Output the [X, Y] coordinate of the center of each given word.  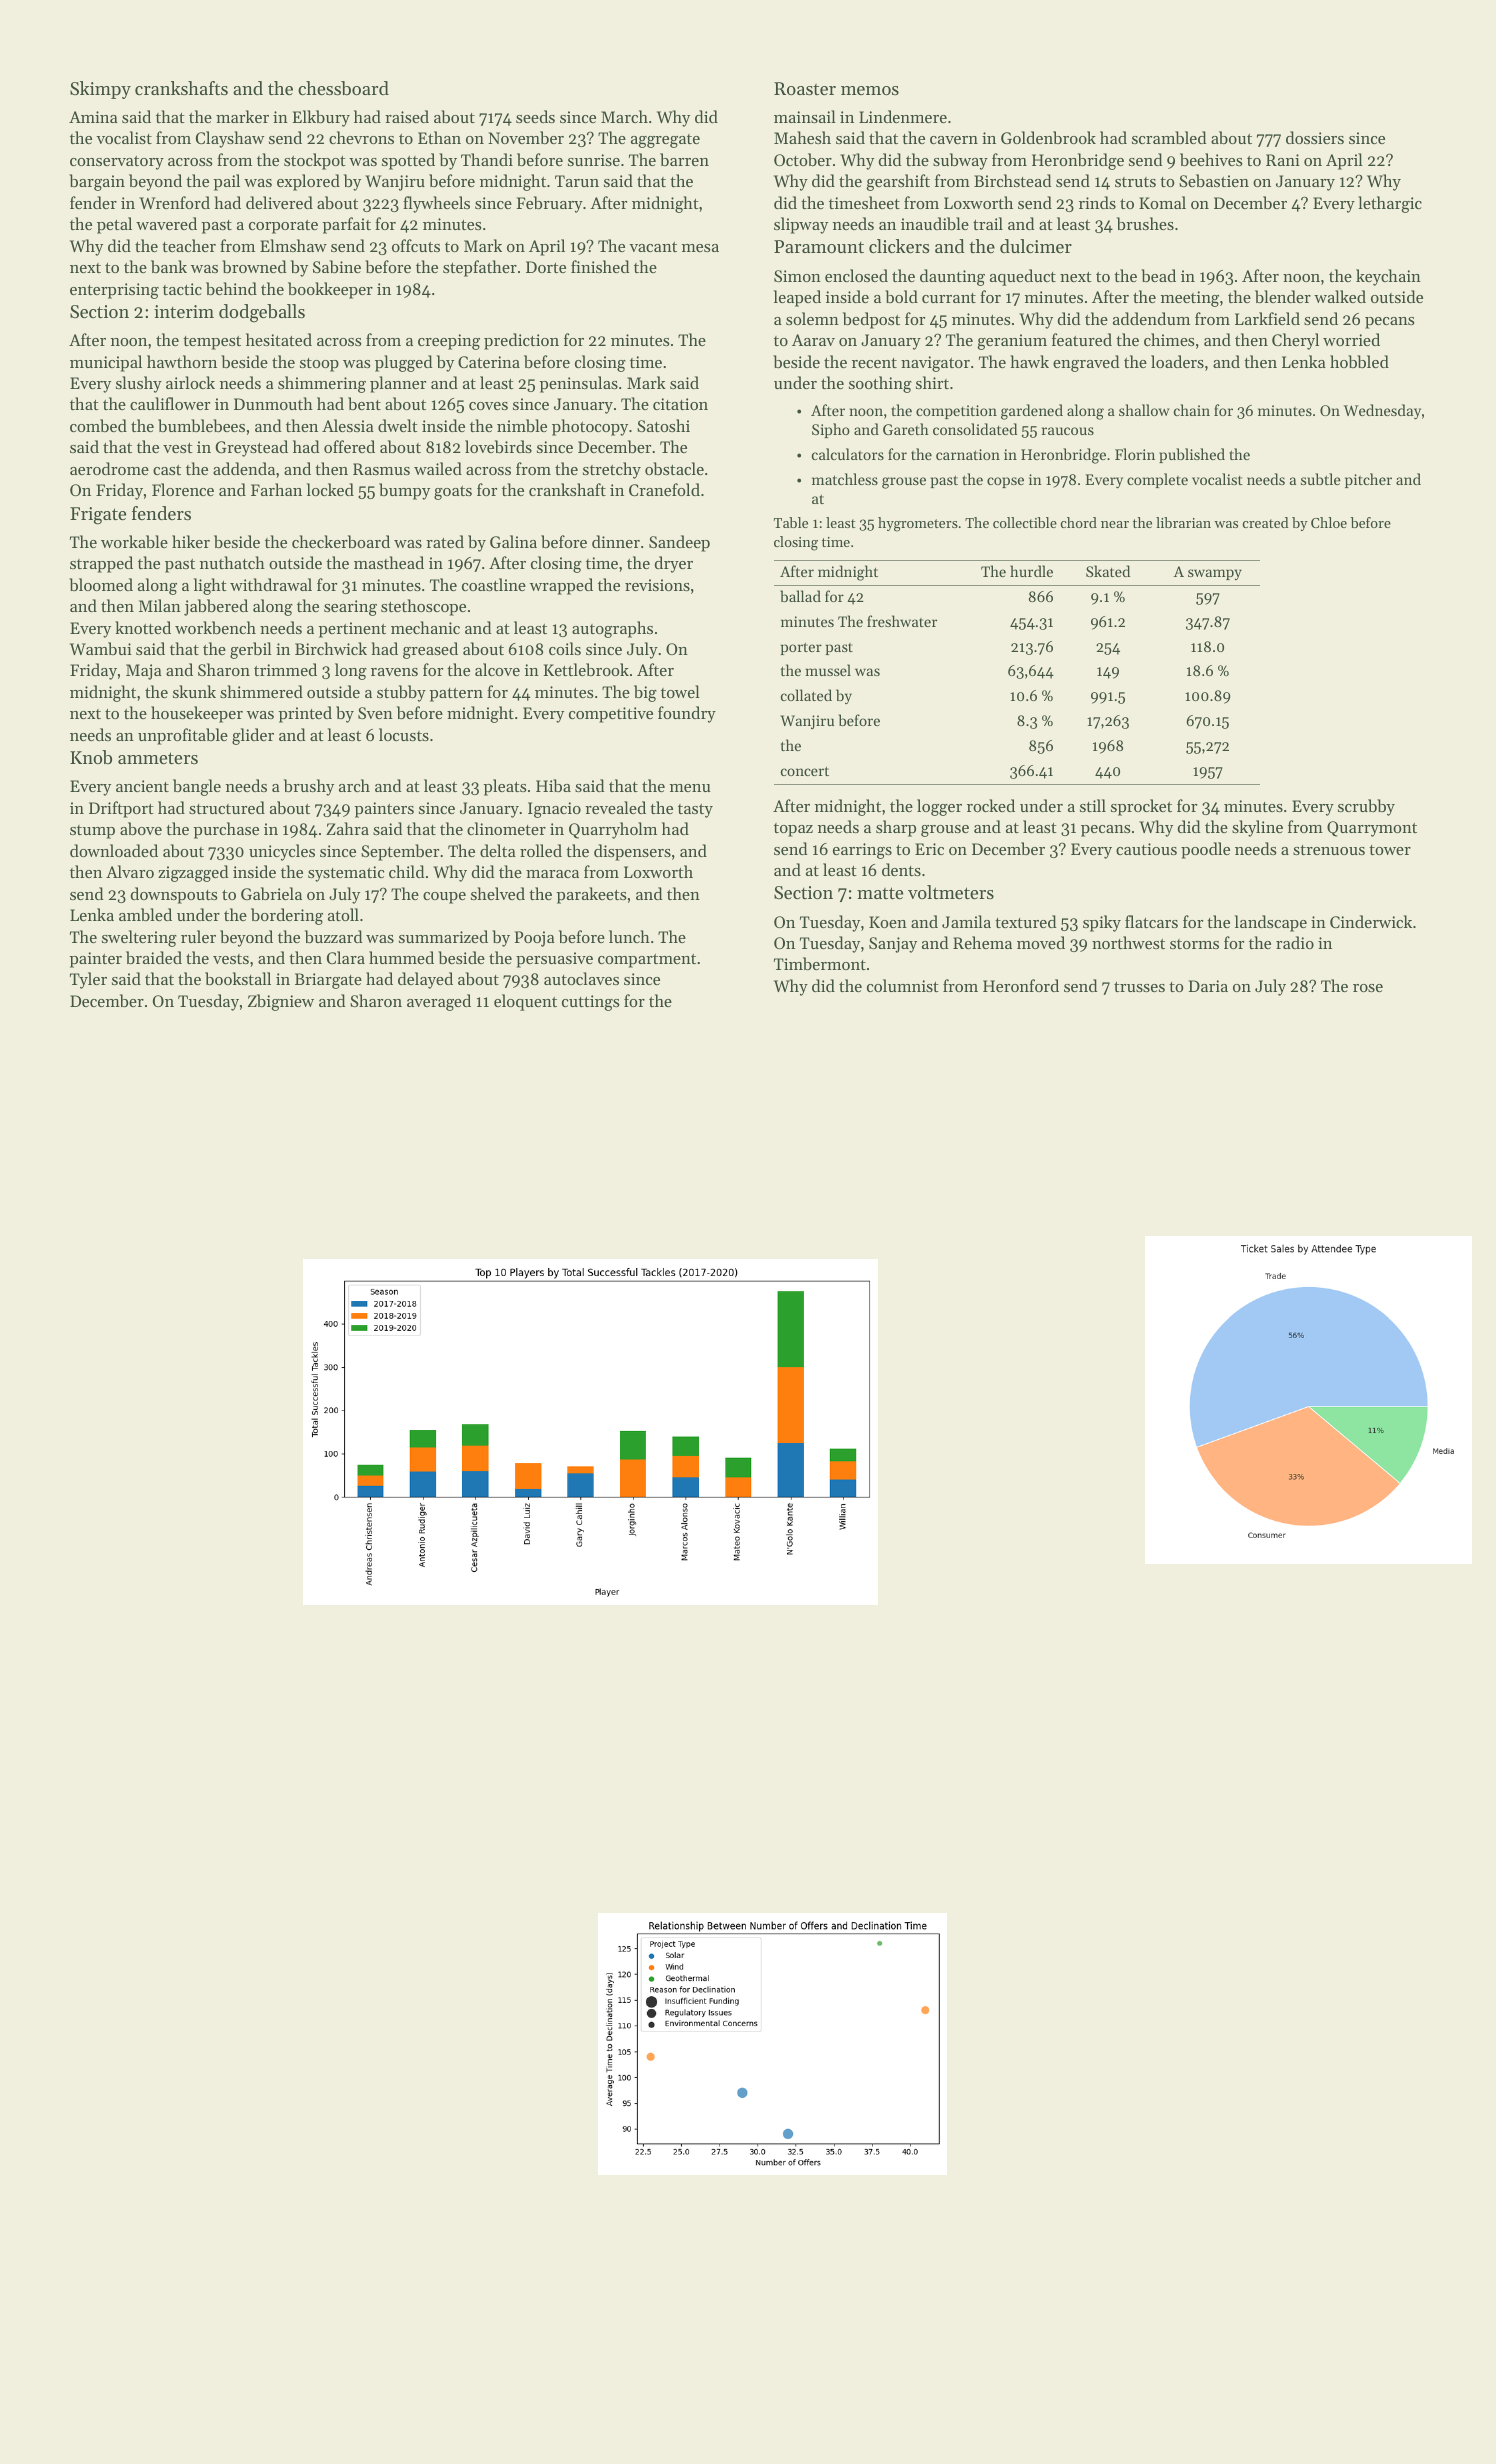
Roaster [805, 88]
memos [870, 90]
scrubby [1366, 807]
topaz [793, 830]
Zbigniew [281, 1002]
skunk [194, 691]
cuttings [591, 1003]
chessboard [343, 88]
